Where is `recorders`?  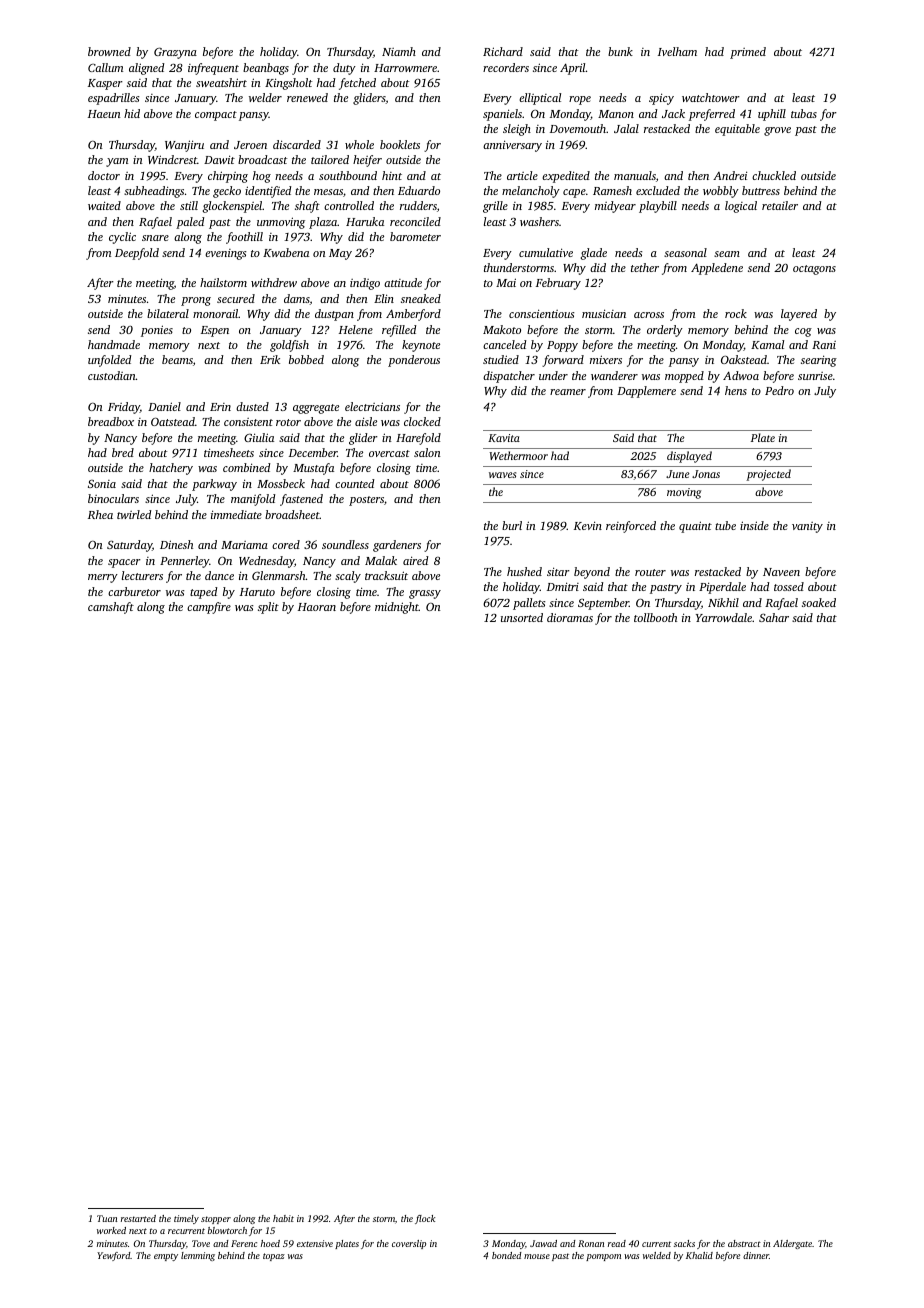 recorders is located at coordinates (506, 67).
